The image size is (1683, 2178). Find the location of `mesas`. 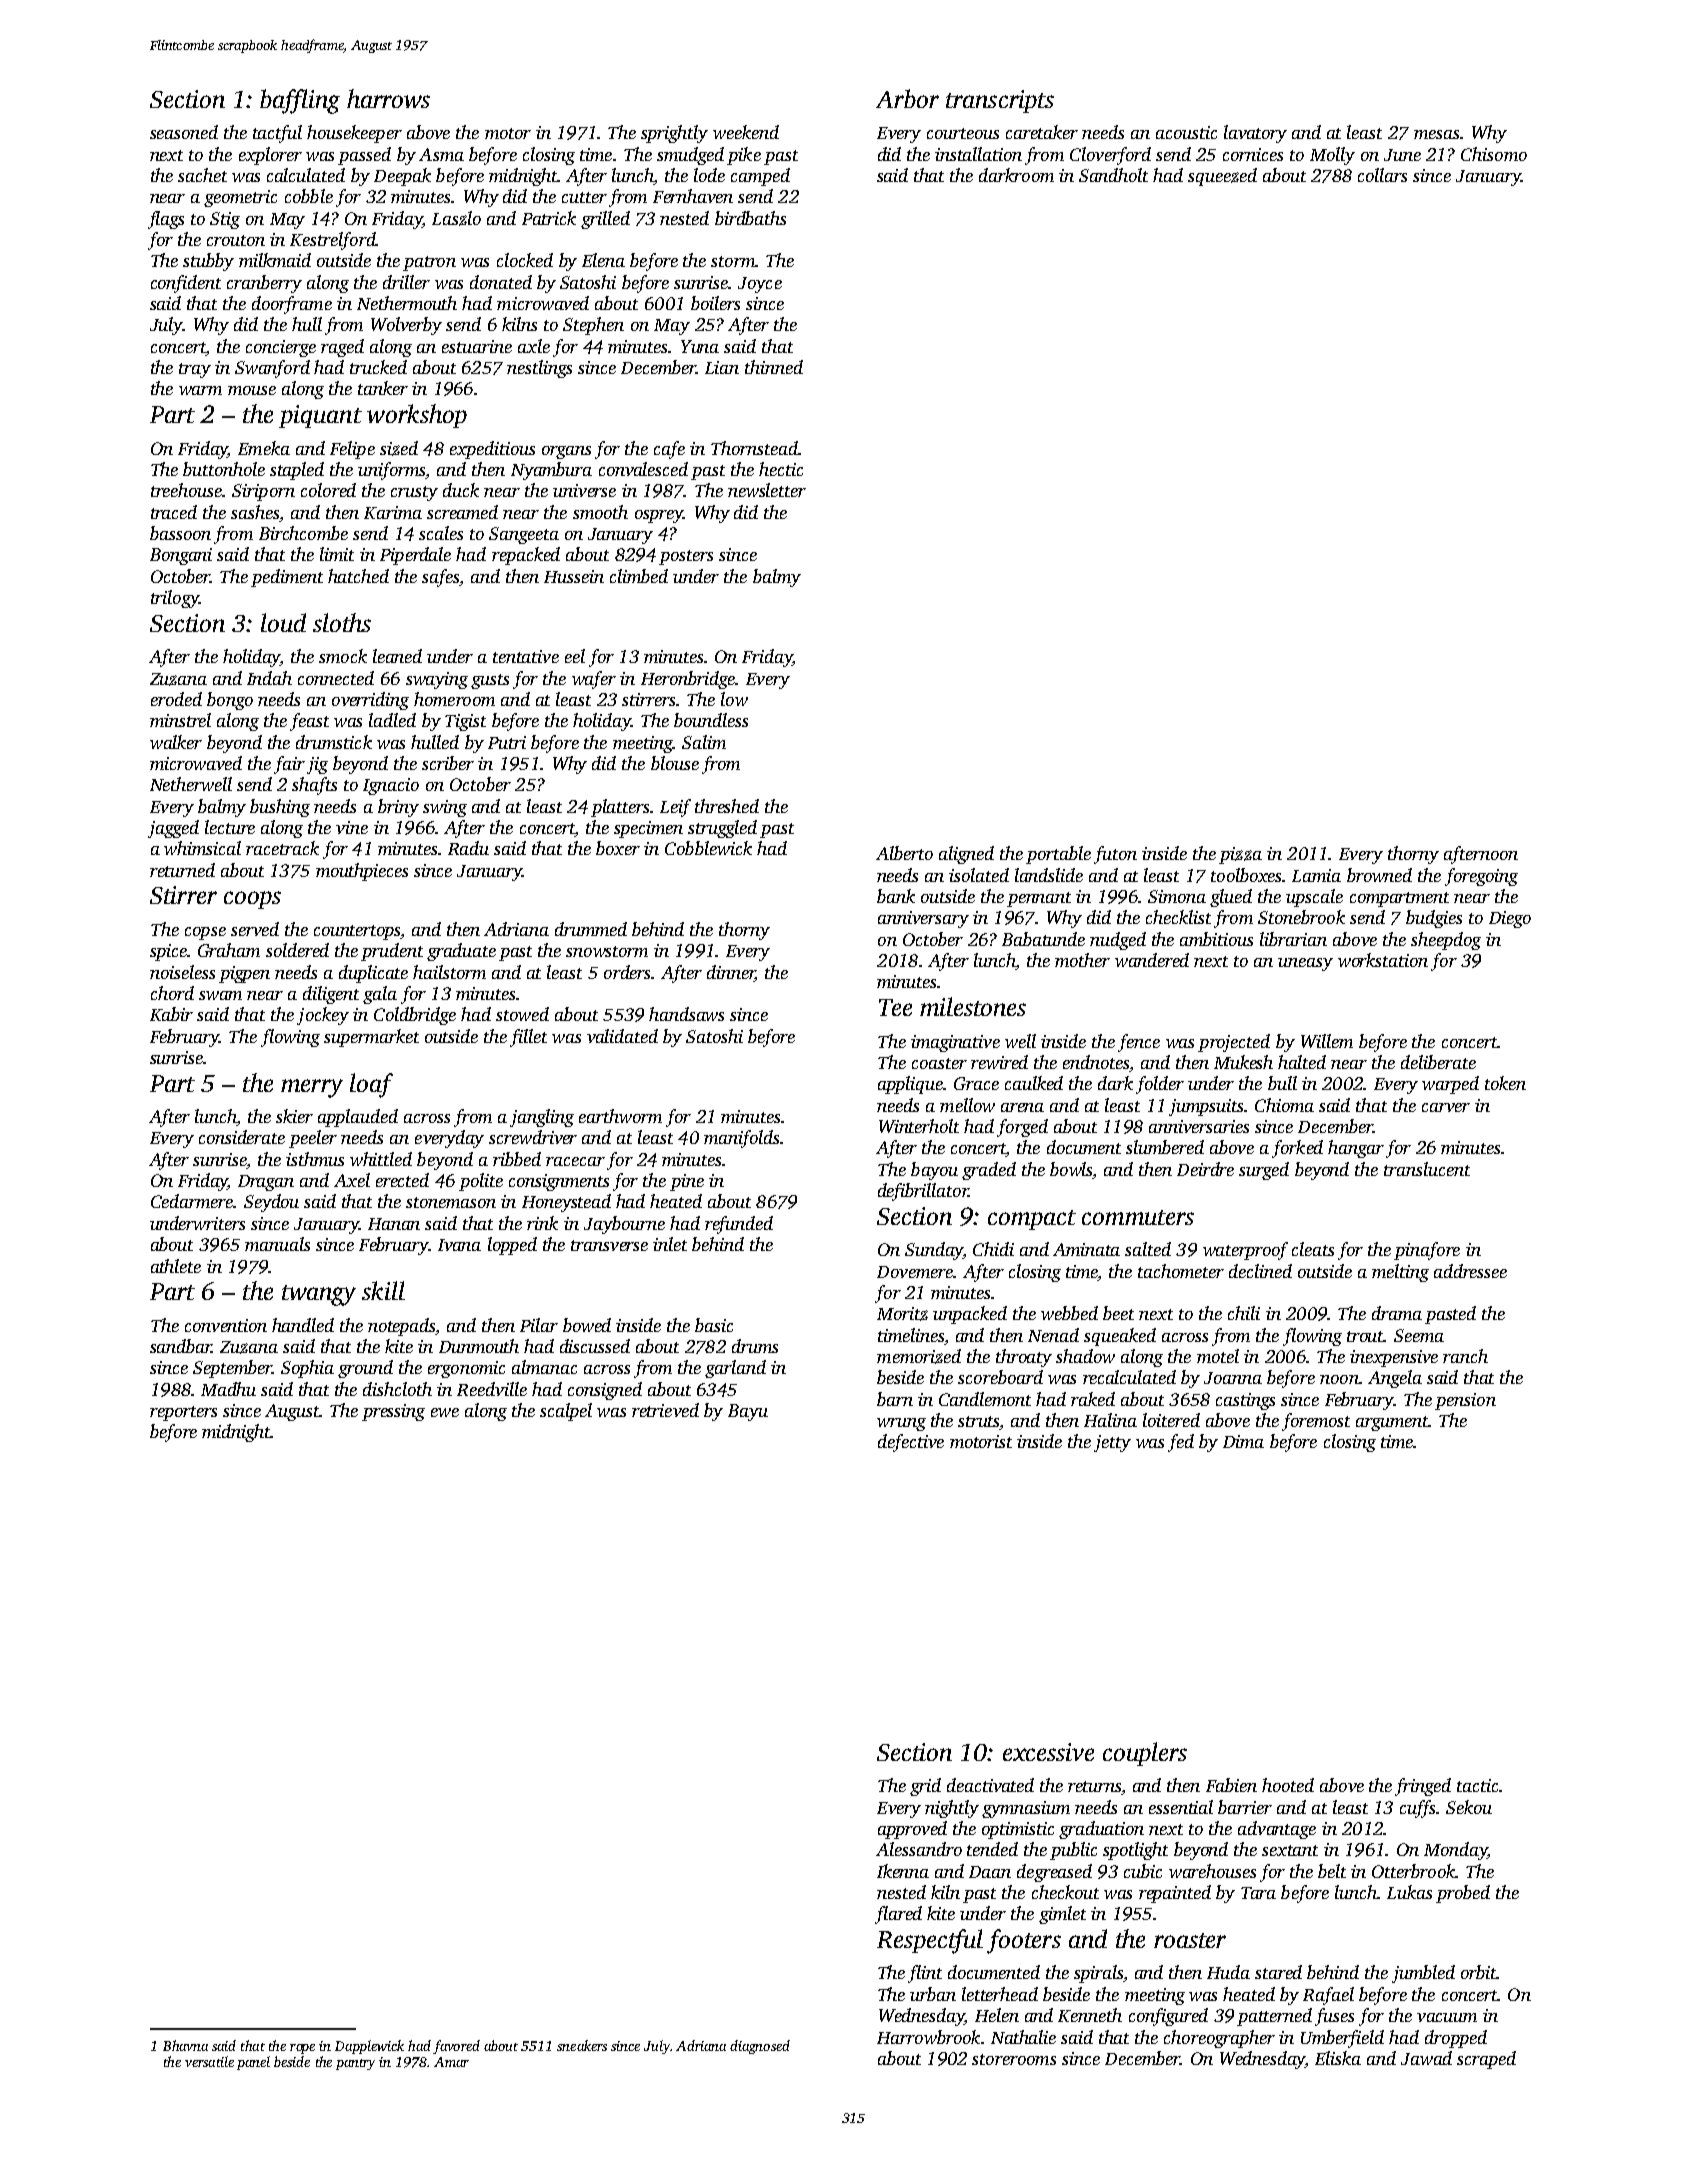

mesas is located at coordinates (1436, 134).
